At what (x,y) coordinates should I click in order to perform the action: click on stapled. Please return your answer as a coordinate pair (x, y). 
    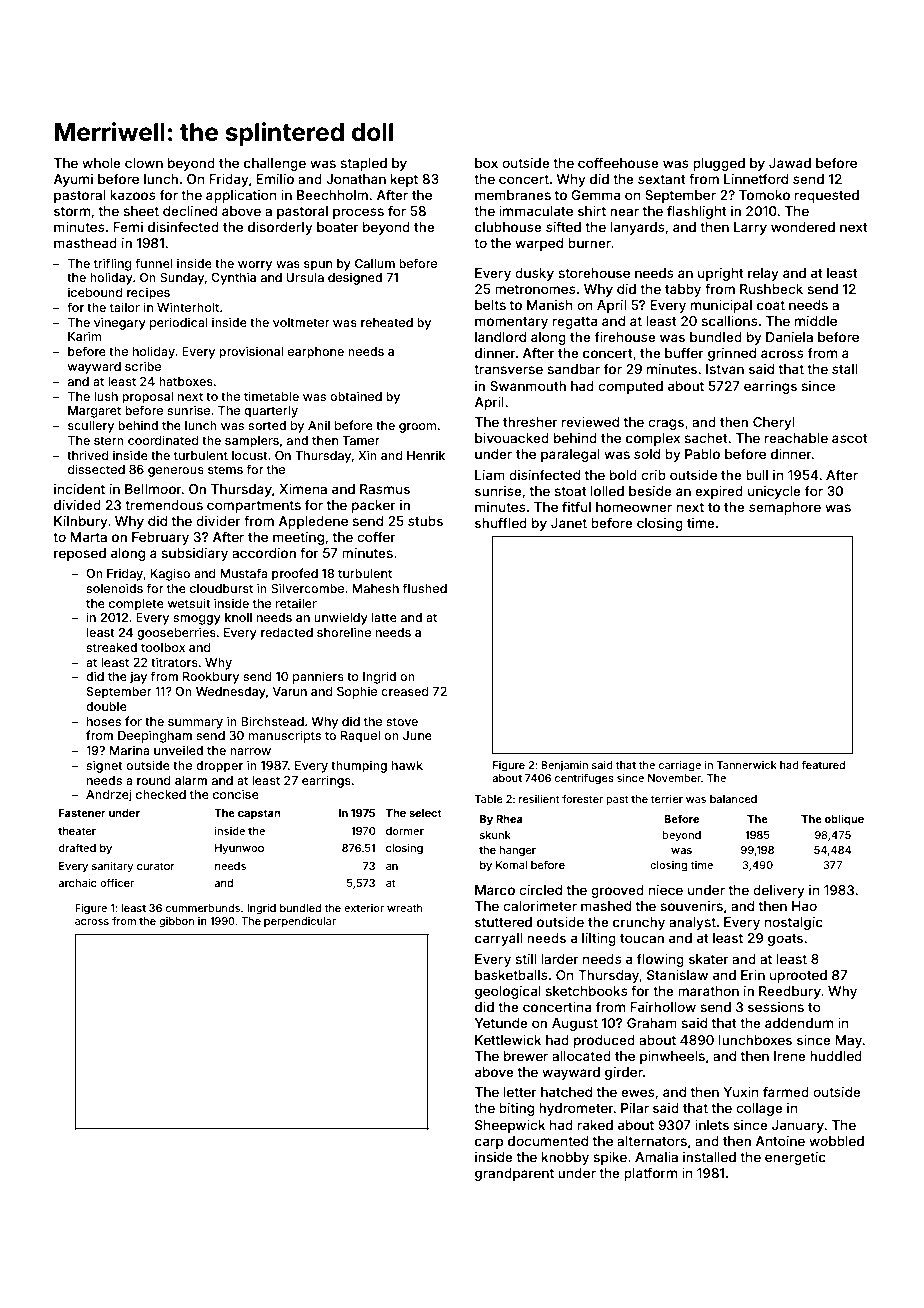
    Looking at the image, I should click on (363, 164).
